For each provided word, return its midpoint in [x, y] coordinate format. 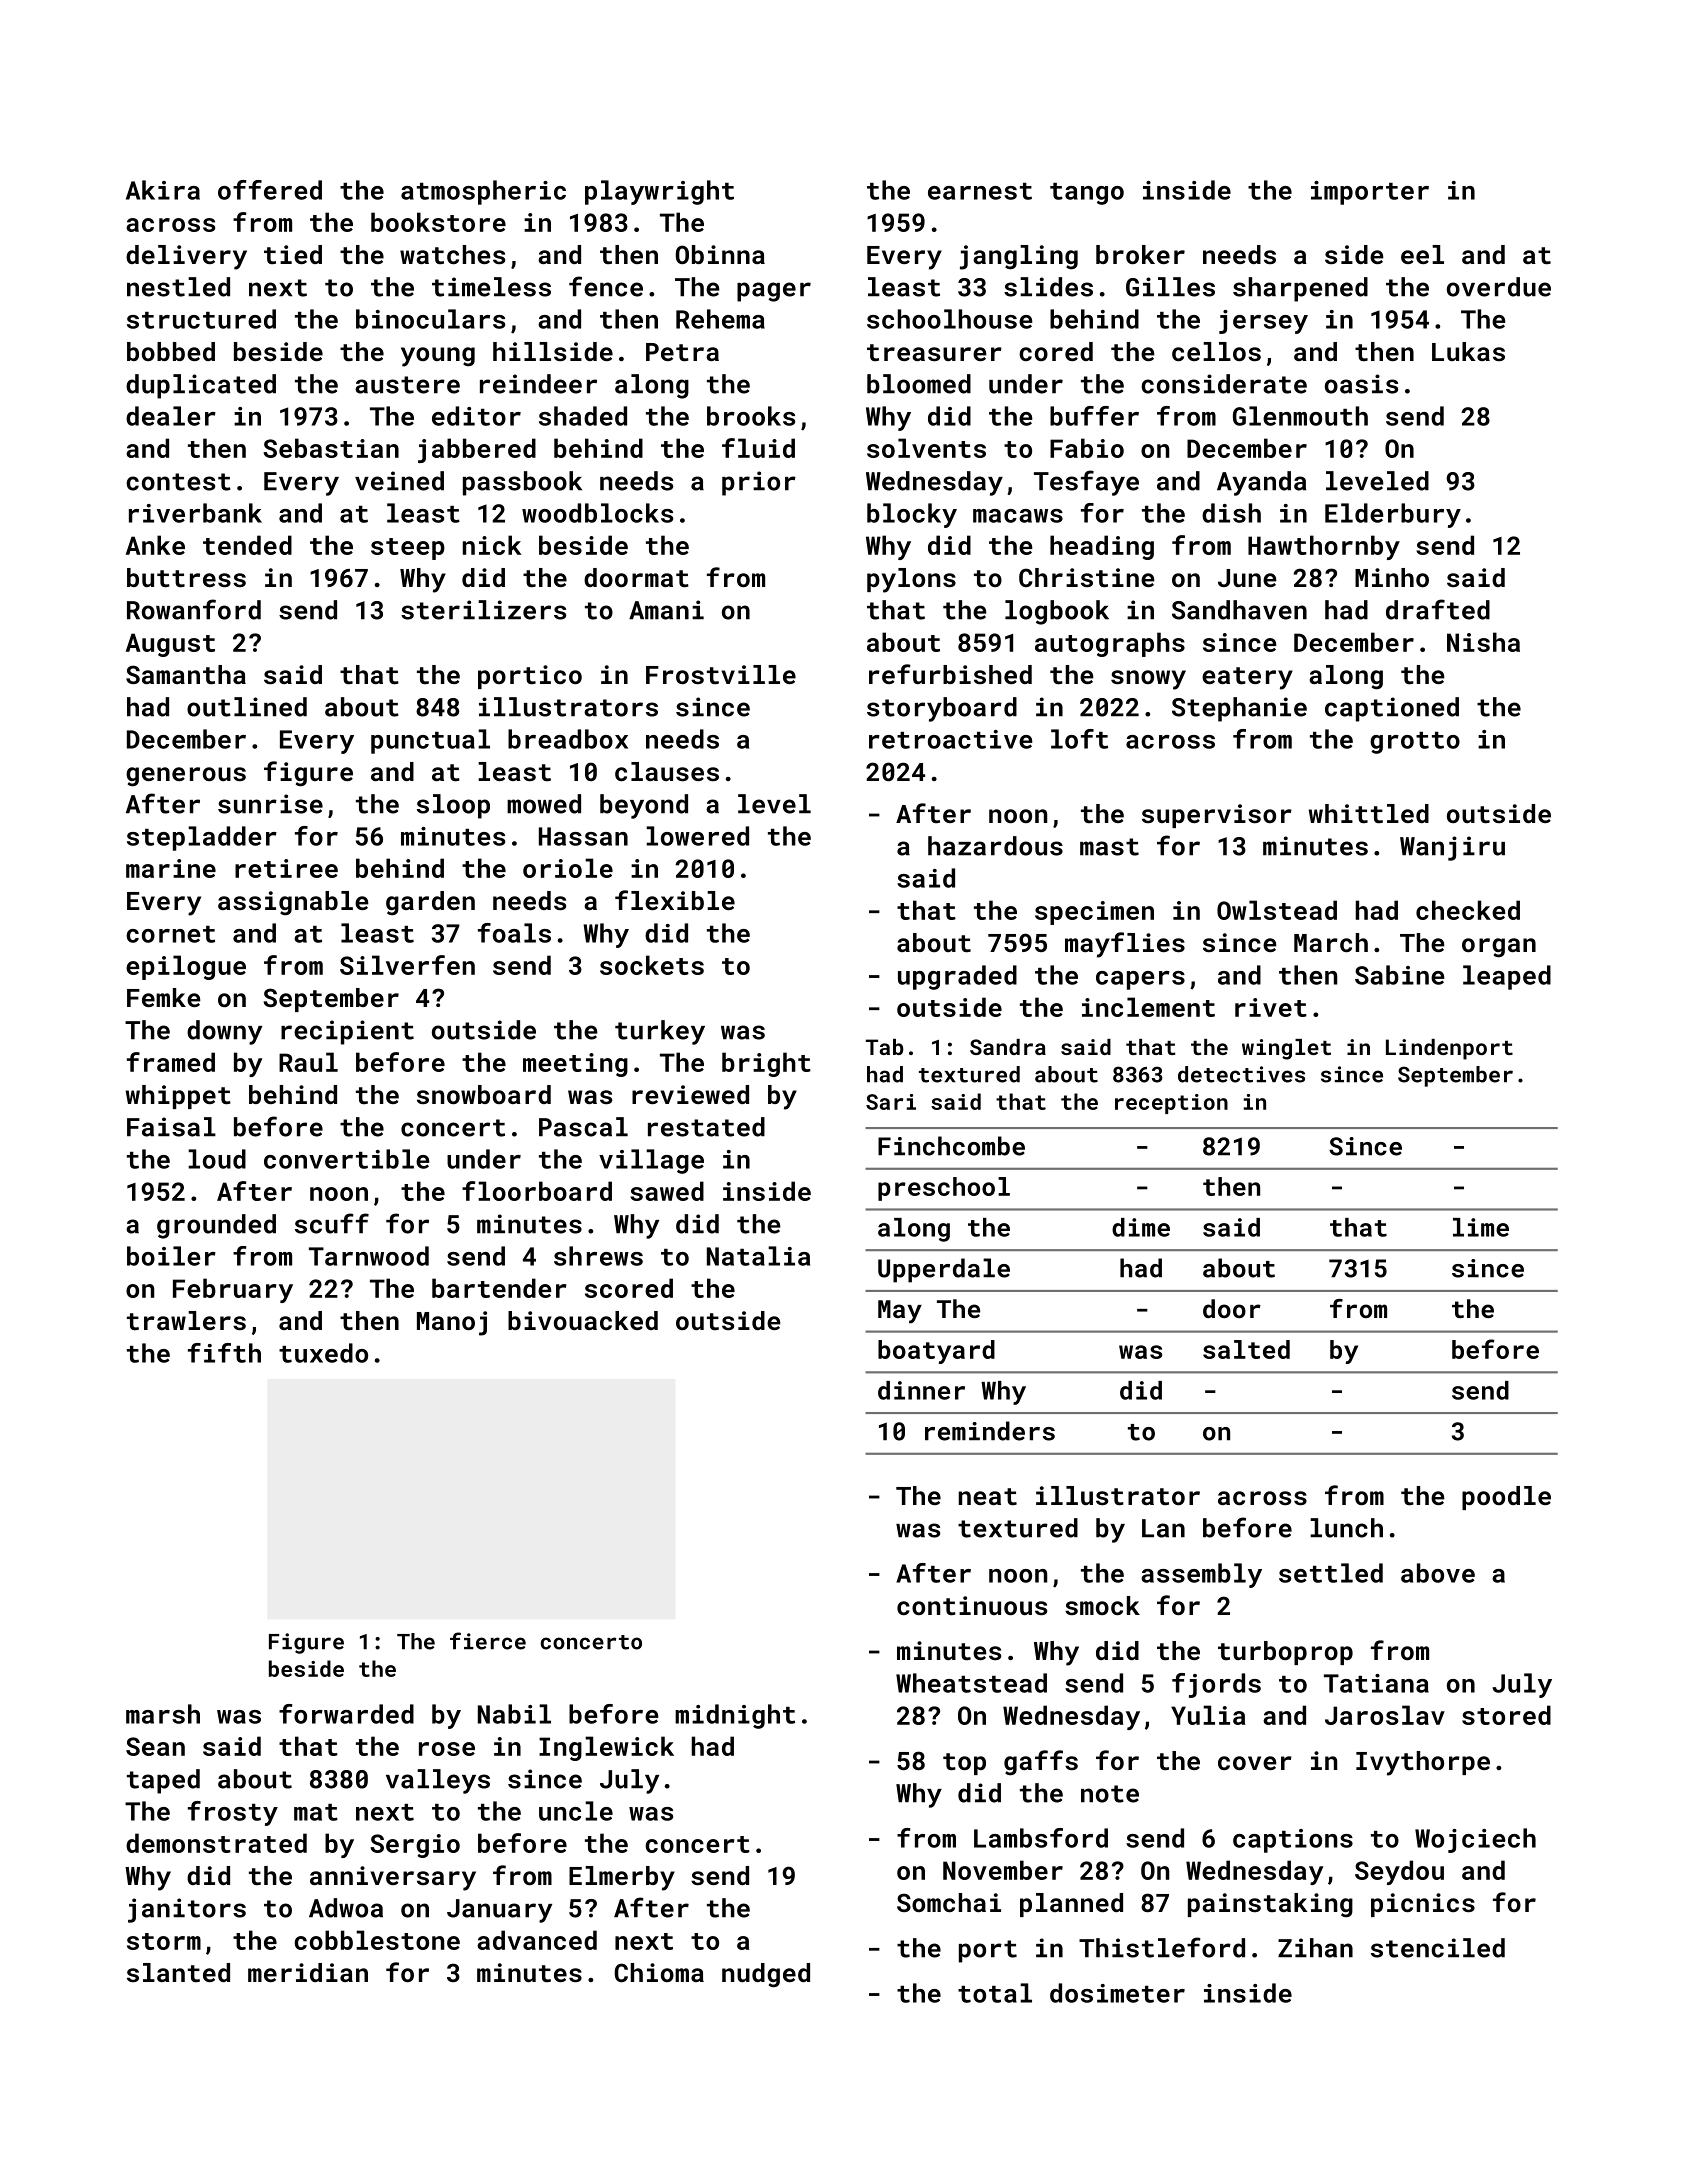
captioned [1392, 709]
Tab [885, 1047]
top [964, 1764]
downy [224, 1032]
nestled [178, 287]
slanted [178, 1972]
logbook [1057, 612]
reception [1171, 1104]
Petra [682, 352]
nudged [766, 1975]
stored [1506, 1715]
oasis [1361, 384]
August [170, 645]
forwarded [346, 1714]
